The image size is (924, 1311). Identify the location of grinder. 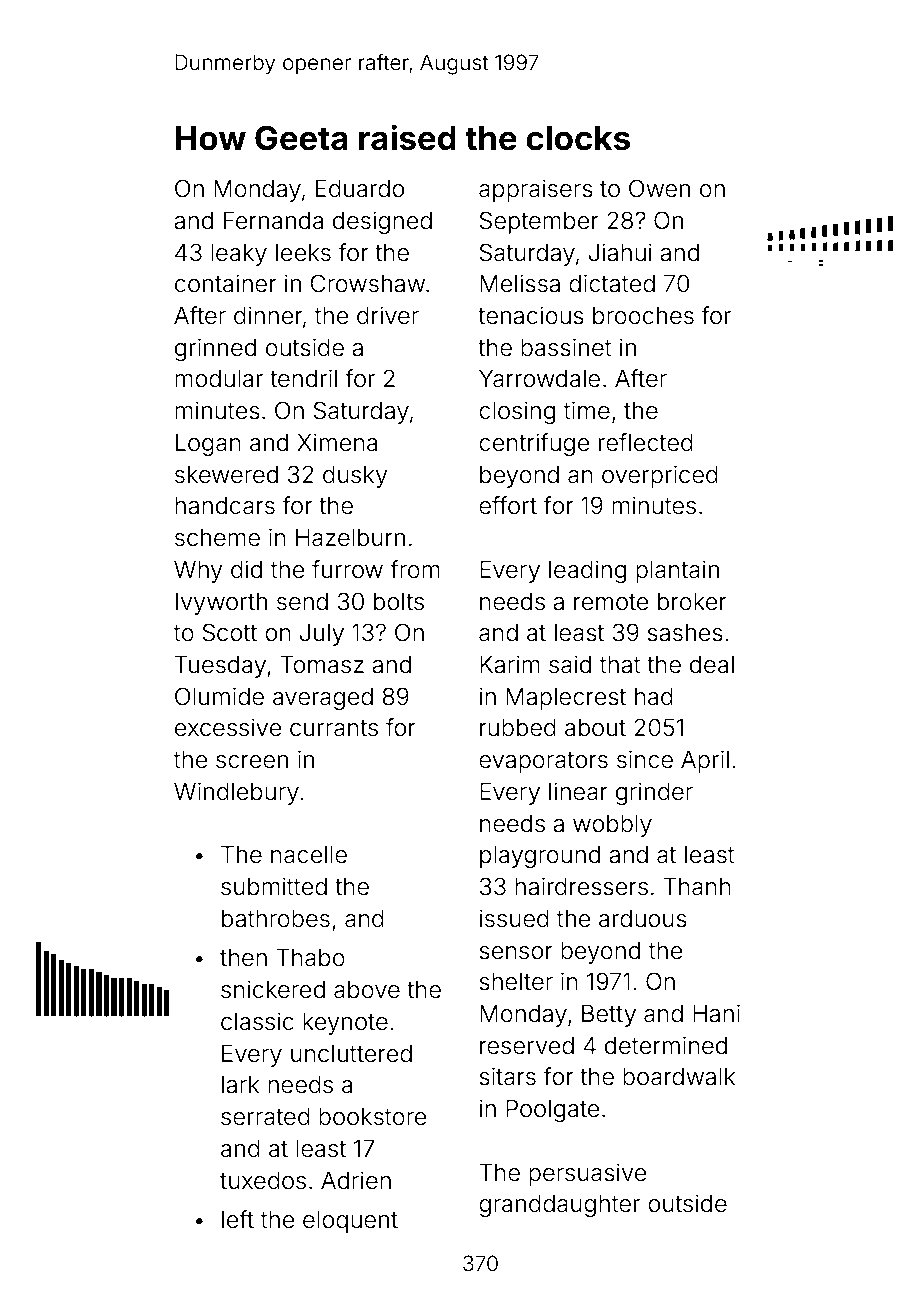
(654, 793).
